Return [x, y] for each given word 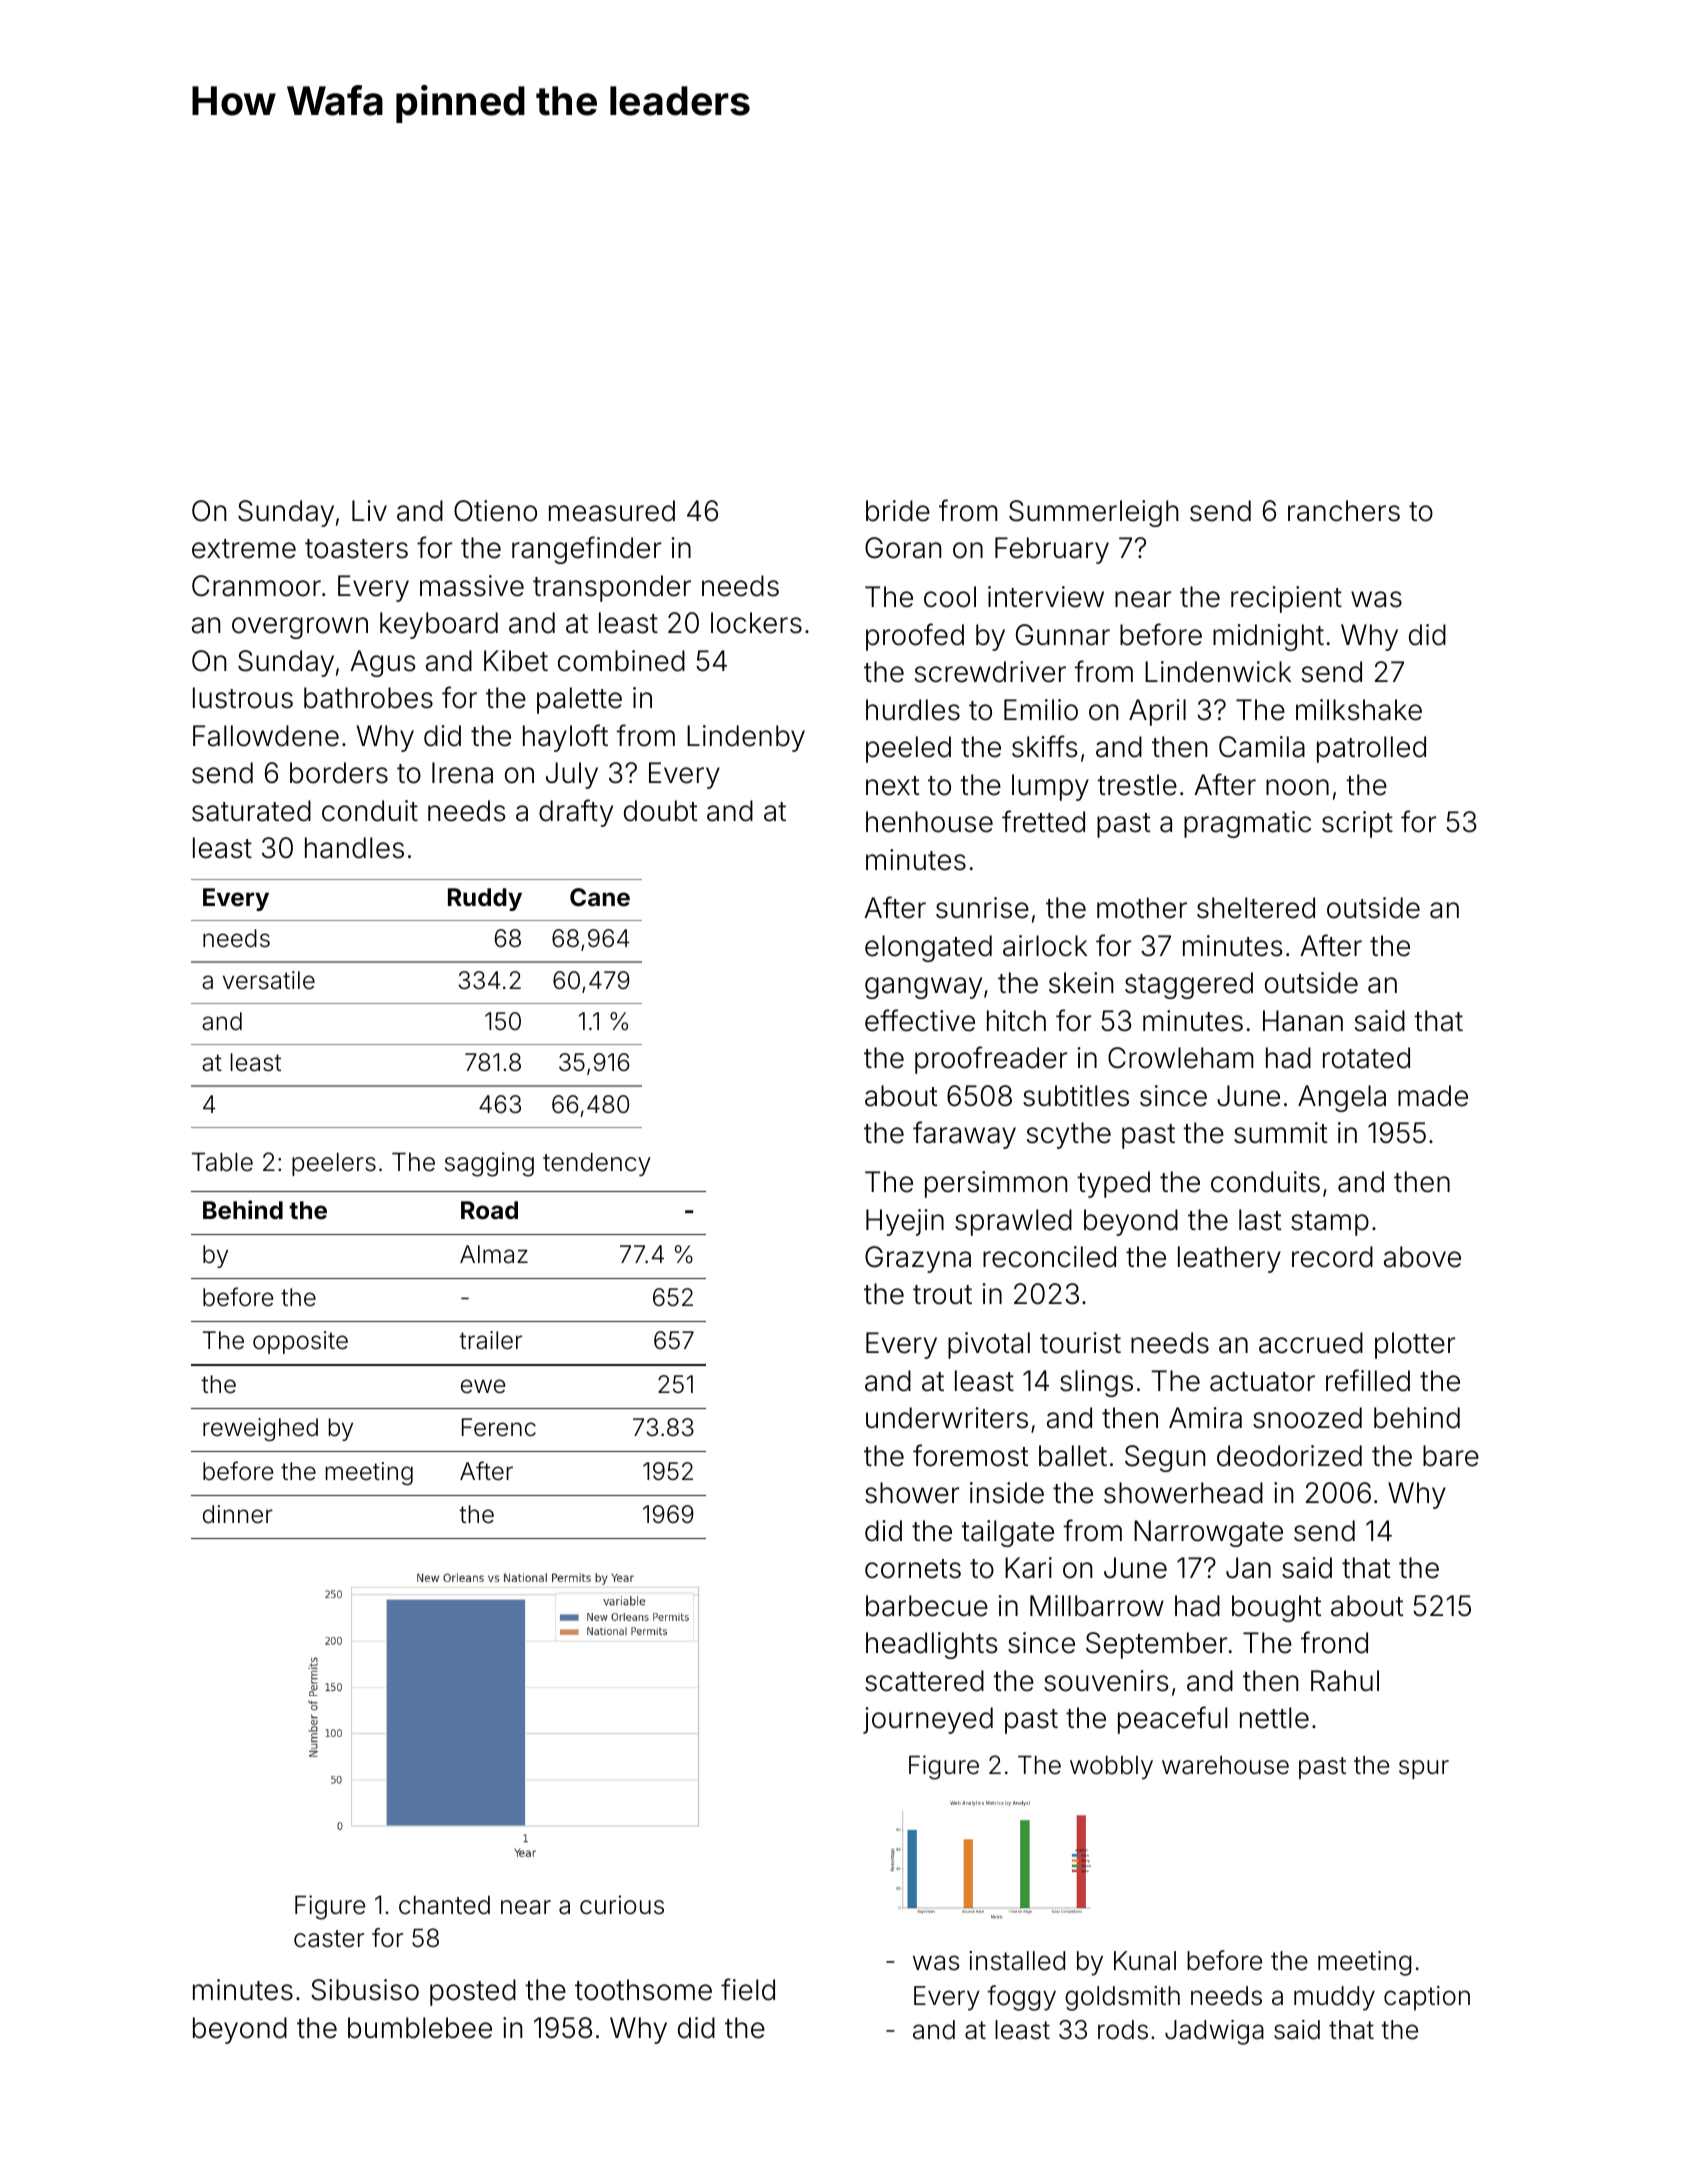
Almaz [494, 1254]
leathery [1229, 1259]
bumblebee [420, 2028]
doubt [660, 811]
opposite [300, 1342]
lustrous [243, 698]
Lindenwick [1218, 672]
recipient [1286, 599]
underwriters [947, 1418]
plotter [1415, 1345]
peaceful [1172, 1720]
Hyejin [905, 1222]
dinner [238, 1514]
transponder [612, 588]
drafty [576, 813]
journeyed [928, 1720]
